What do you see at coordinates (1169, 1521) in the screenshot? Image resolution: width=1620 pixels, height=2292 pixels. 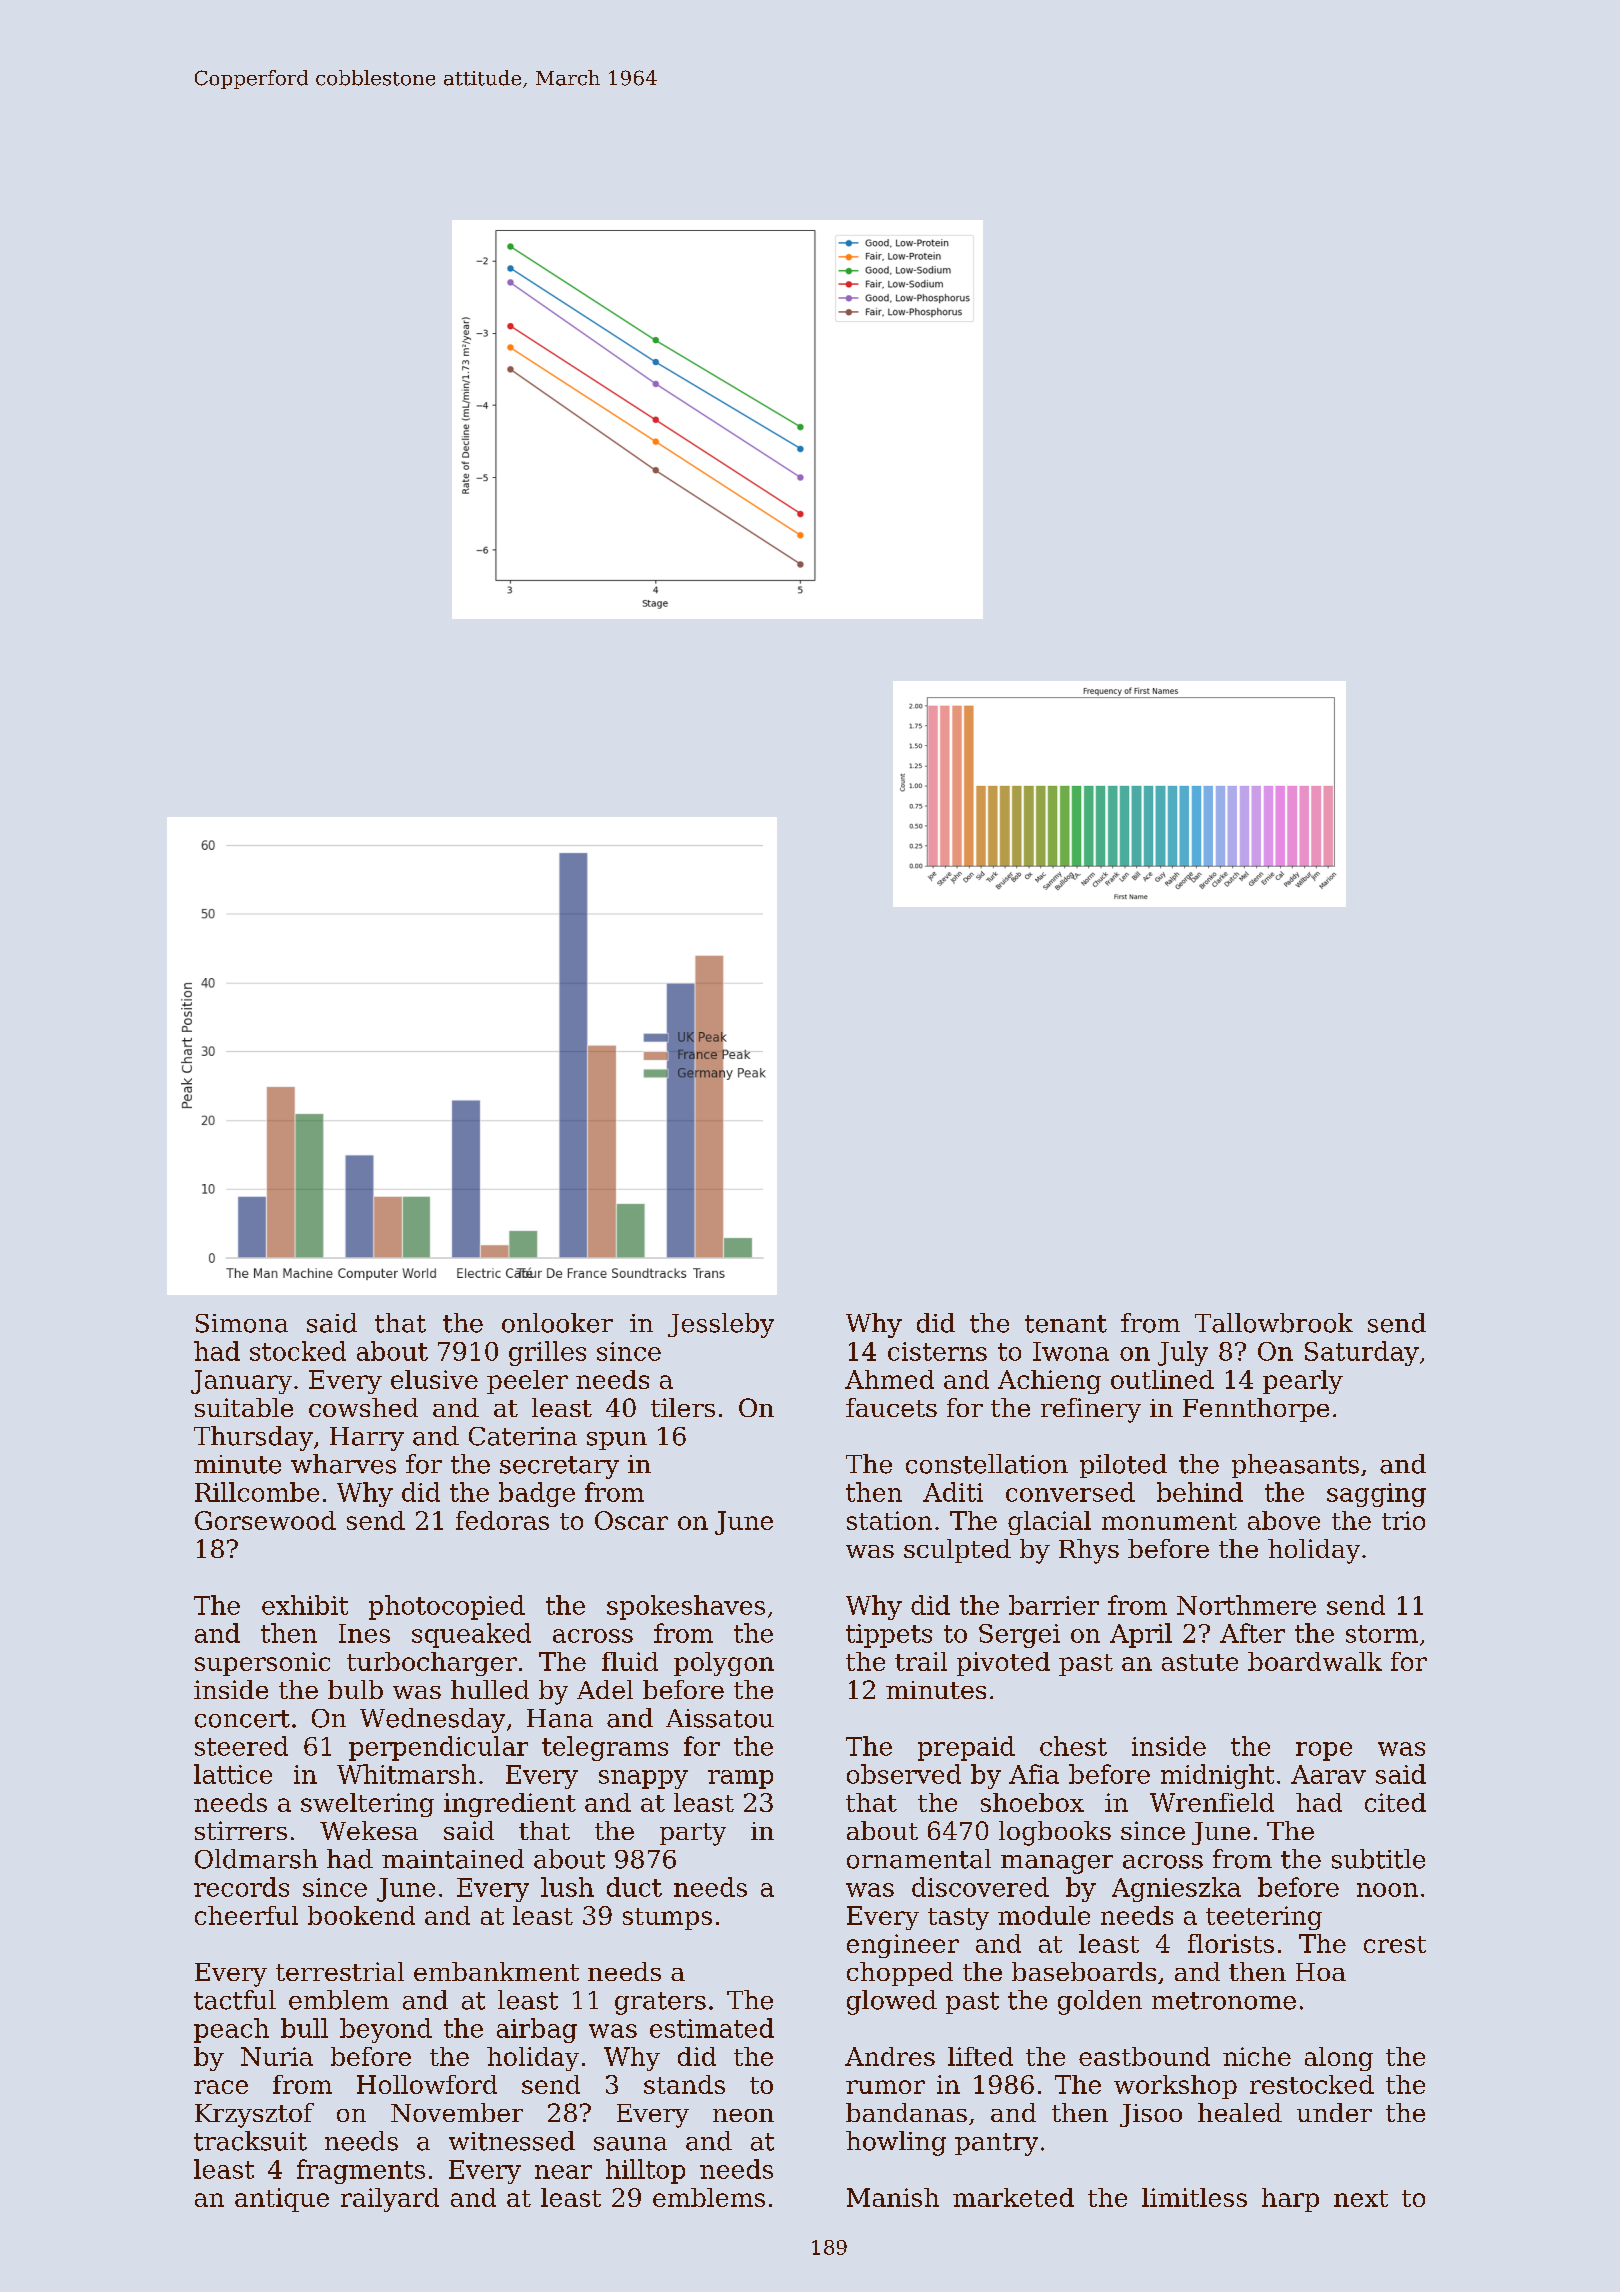 I see `monument` at bounding box center [1169, 1521].
